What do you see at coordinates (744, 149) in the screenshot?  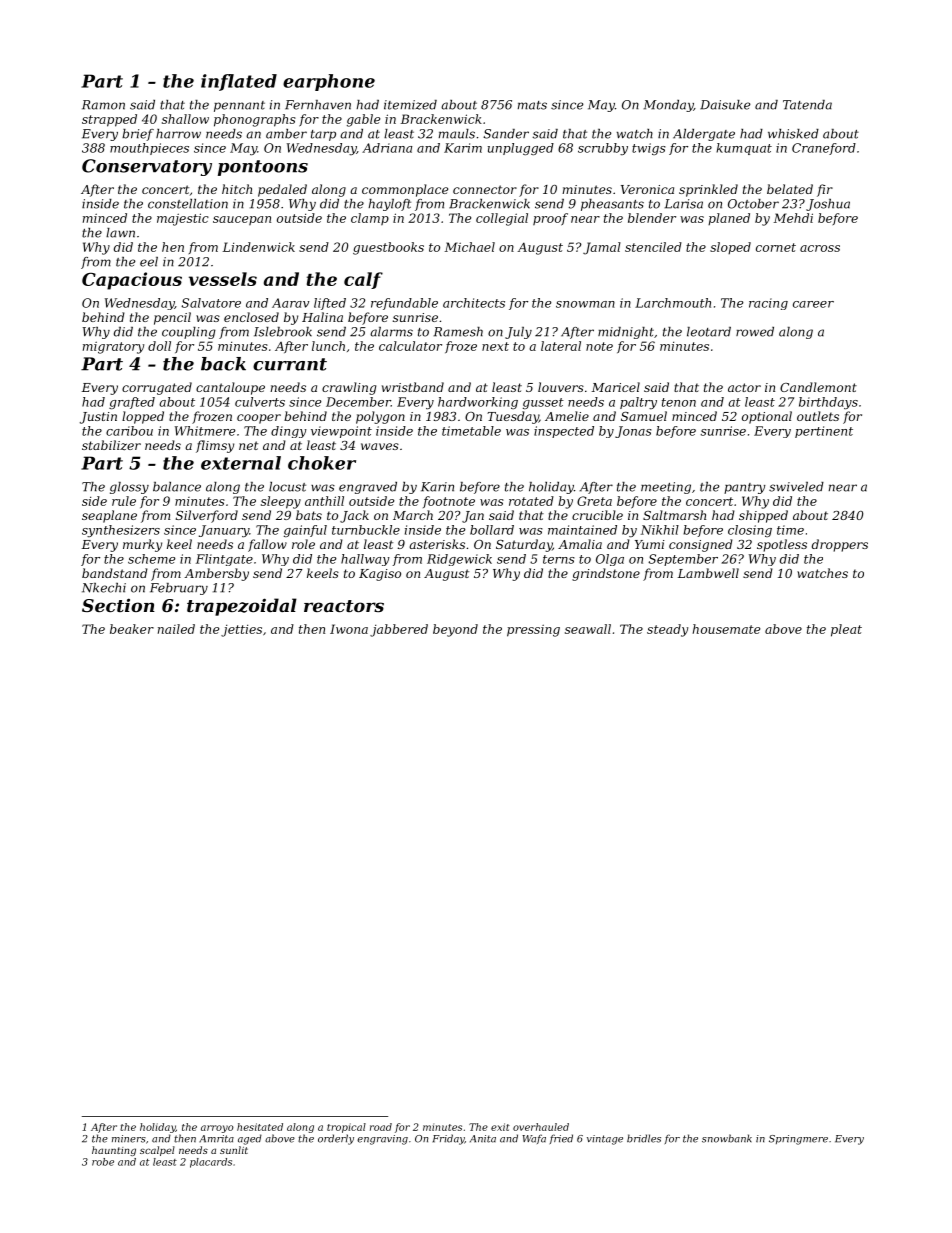 I see `kumquat` at bounding box center [744, 149].
